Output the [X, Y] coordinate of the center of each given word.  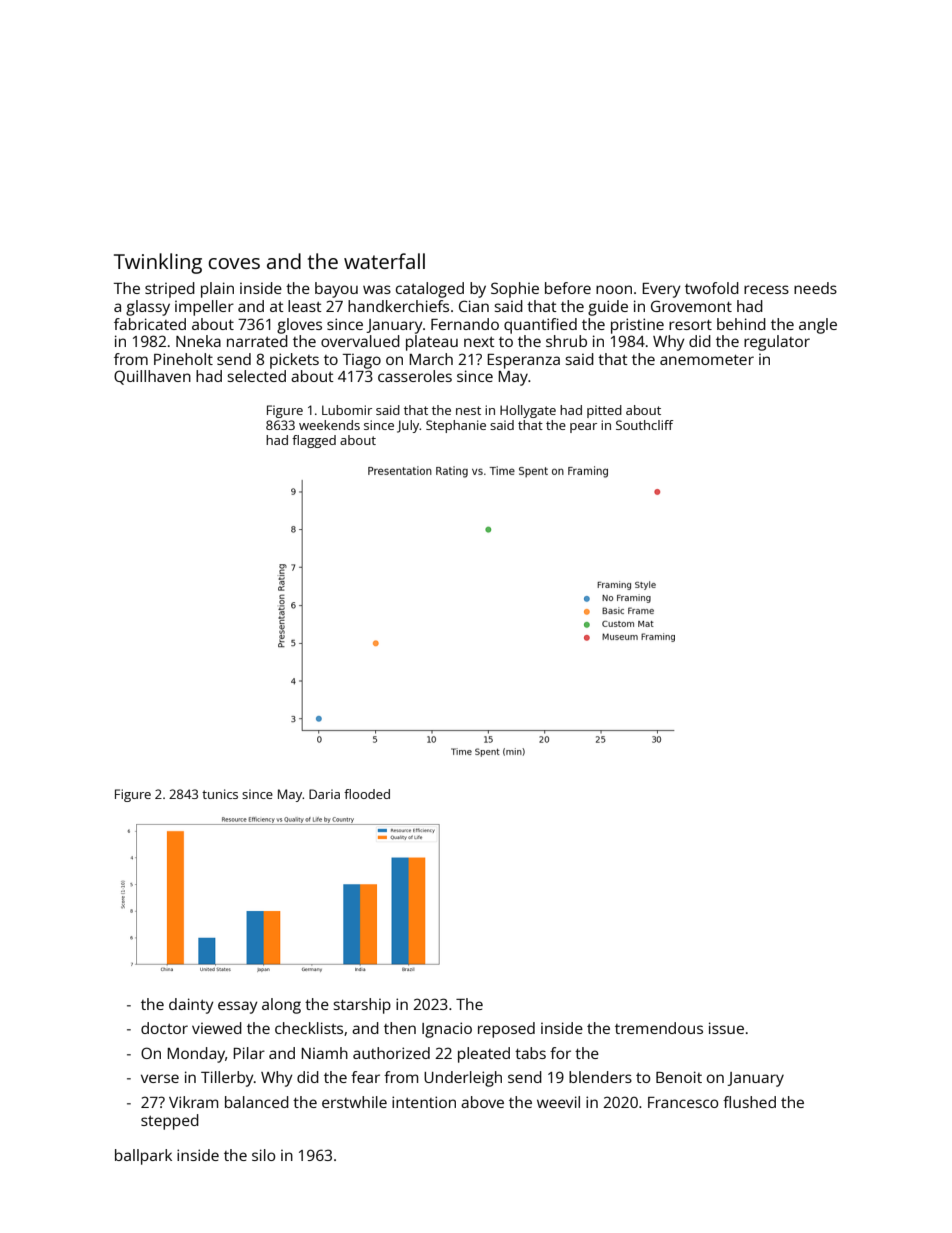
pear [583, 428]
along [281, 1006]
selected [256, 376]
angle [818, 326]
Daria [324, 794]
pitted [604, 411]
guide [608, 308]
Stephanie [456, 426]
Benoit [679, 1077]
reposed [506, 1030]
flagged [314, 441]
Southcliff [645, 425]
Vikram [193, 1102]
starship [362, 1006]
